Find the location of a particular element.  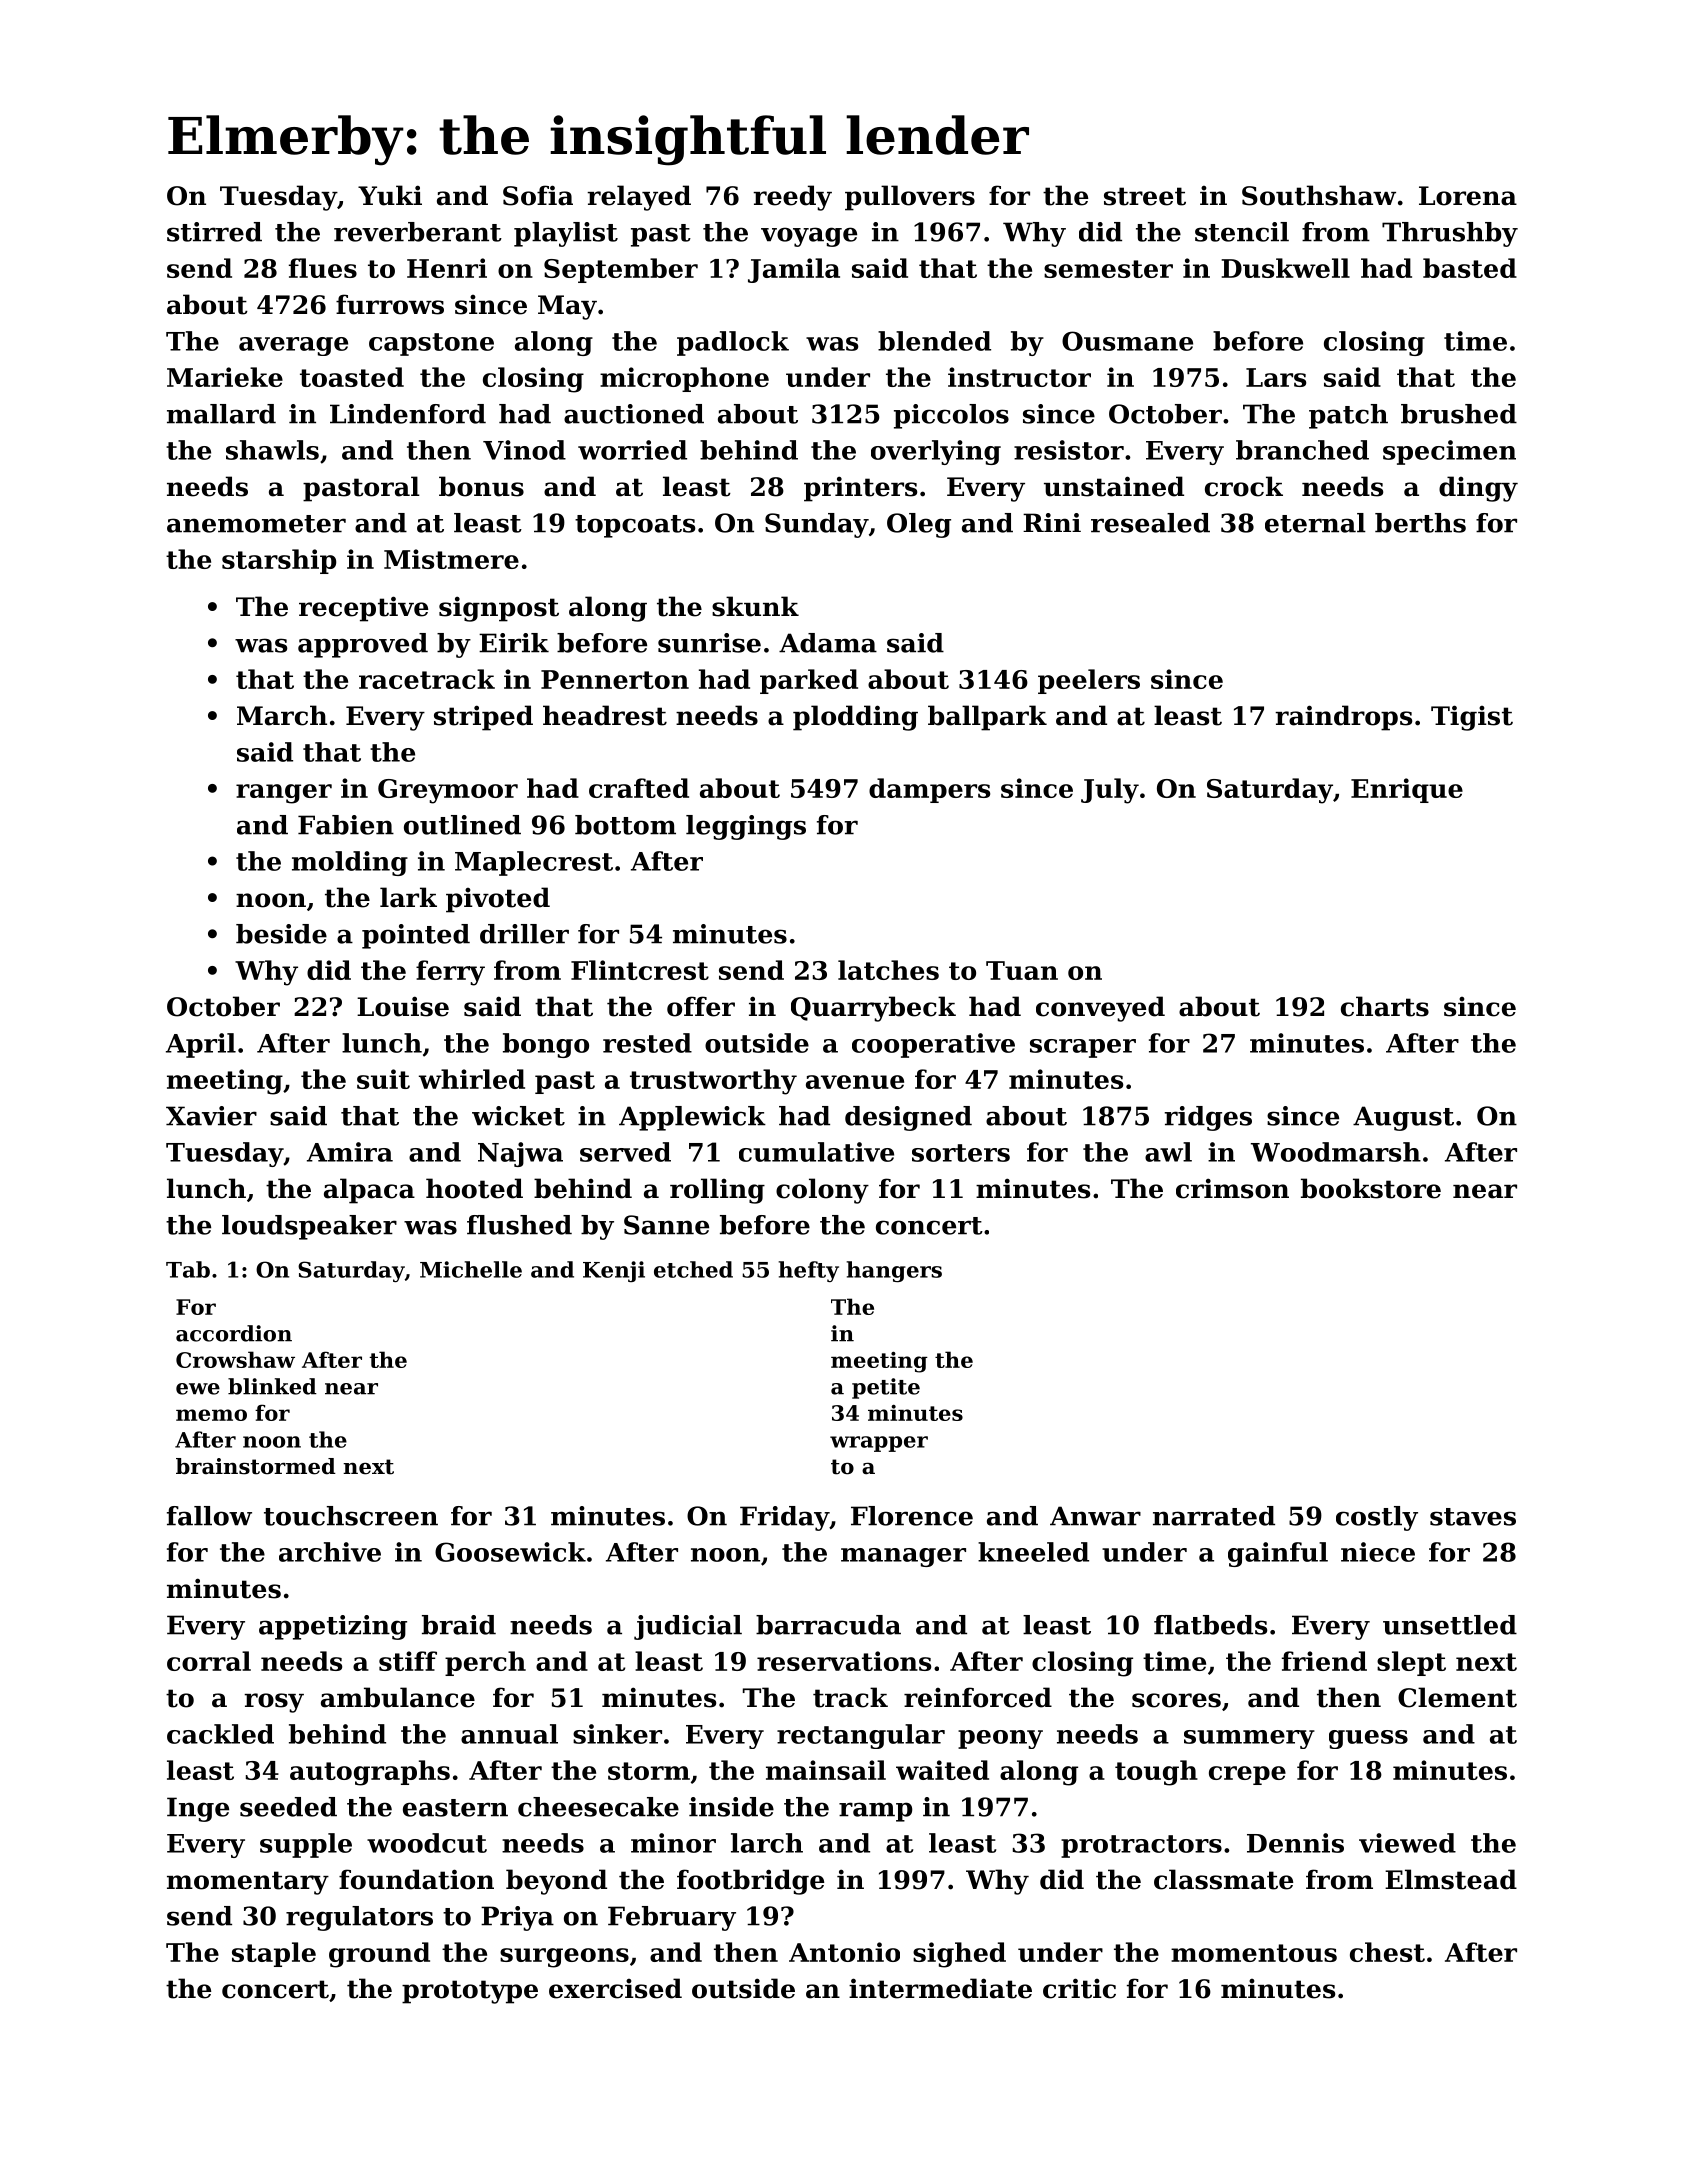

Tuan is located at coordinates (1022, 970).
